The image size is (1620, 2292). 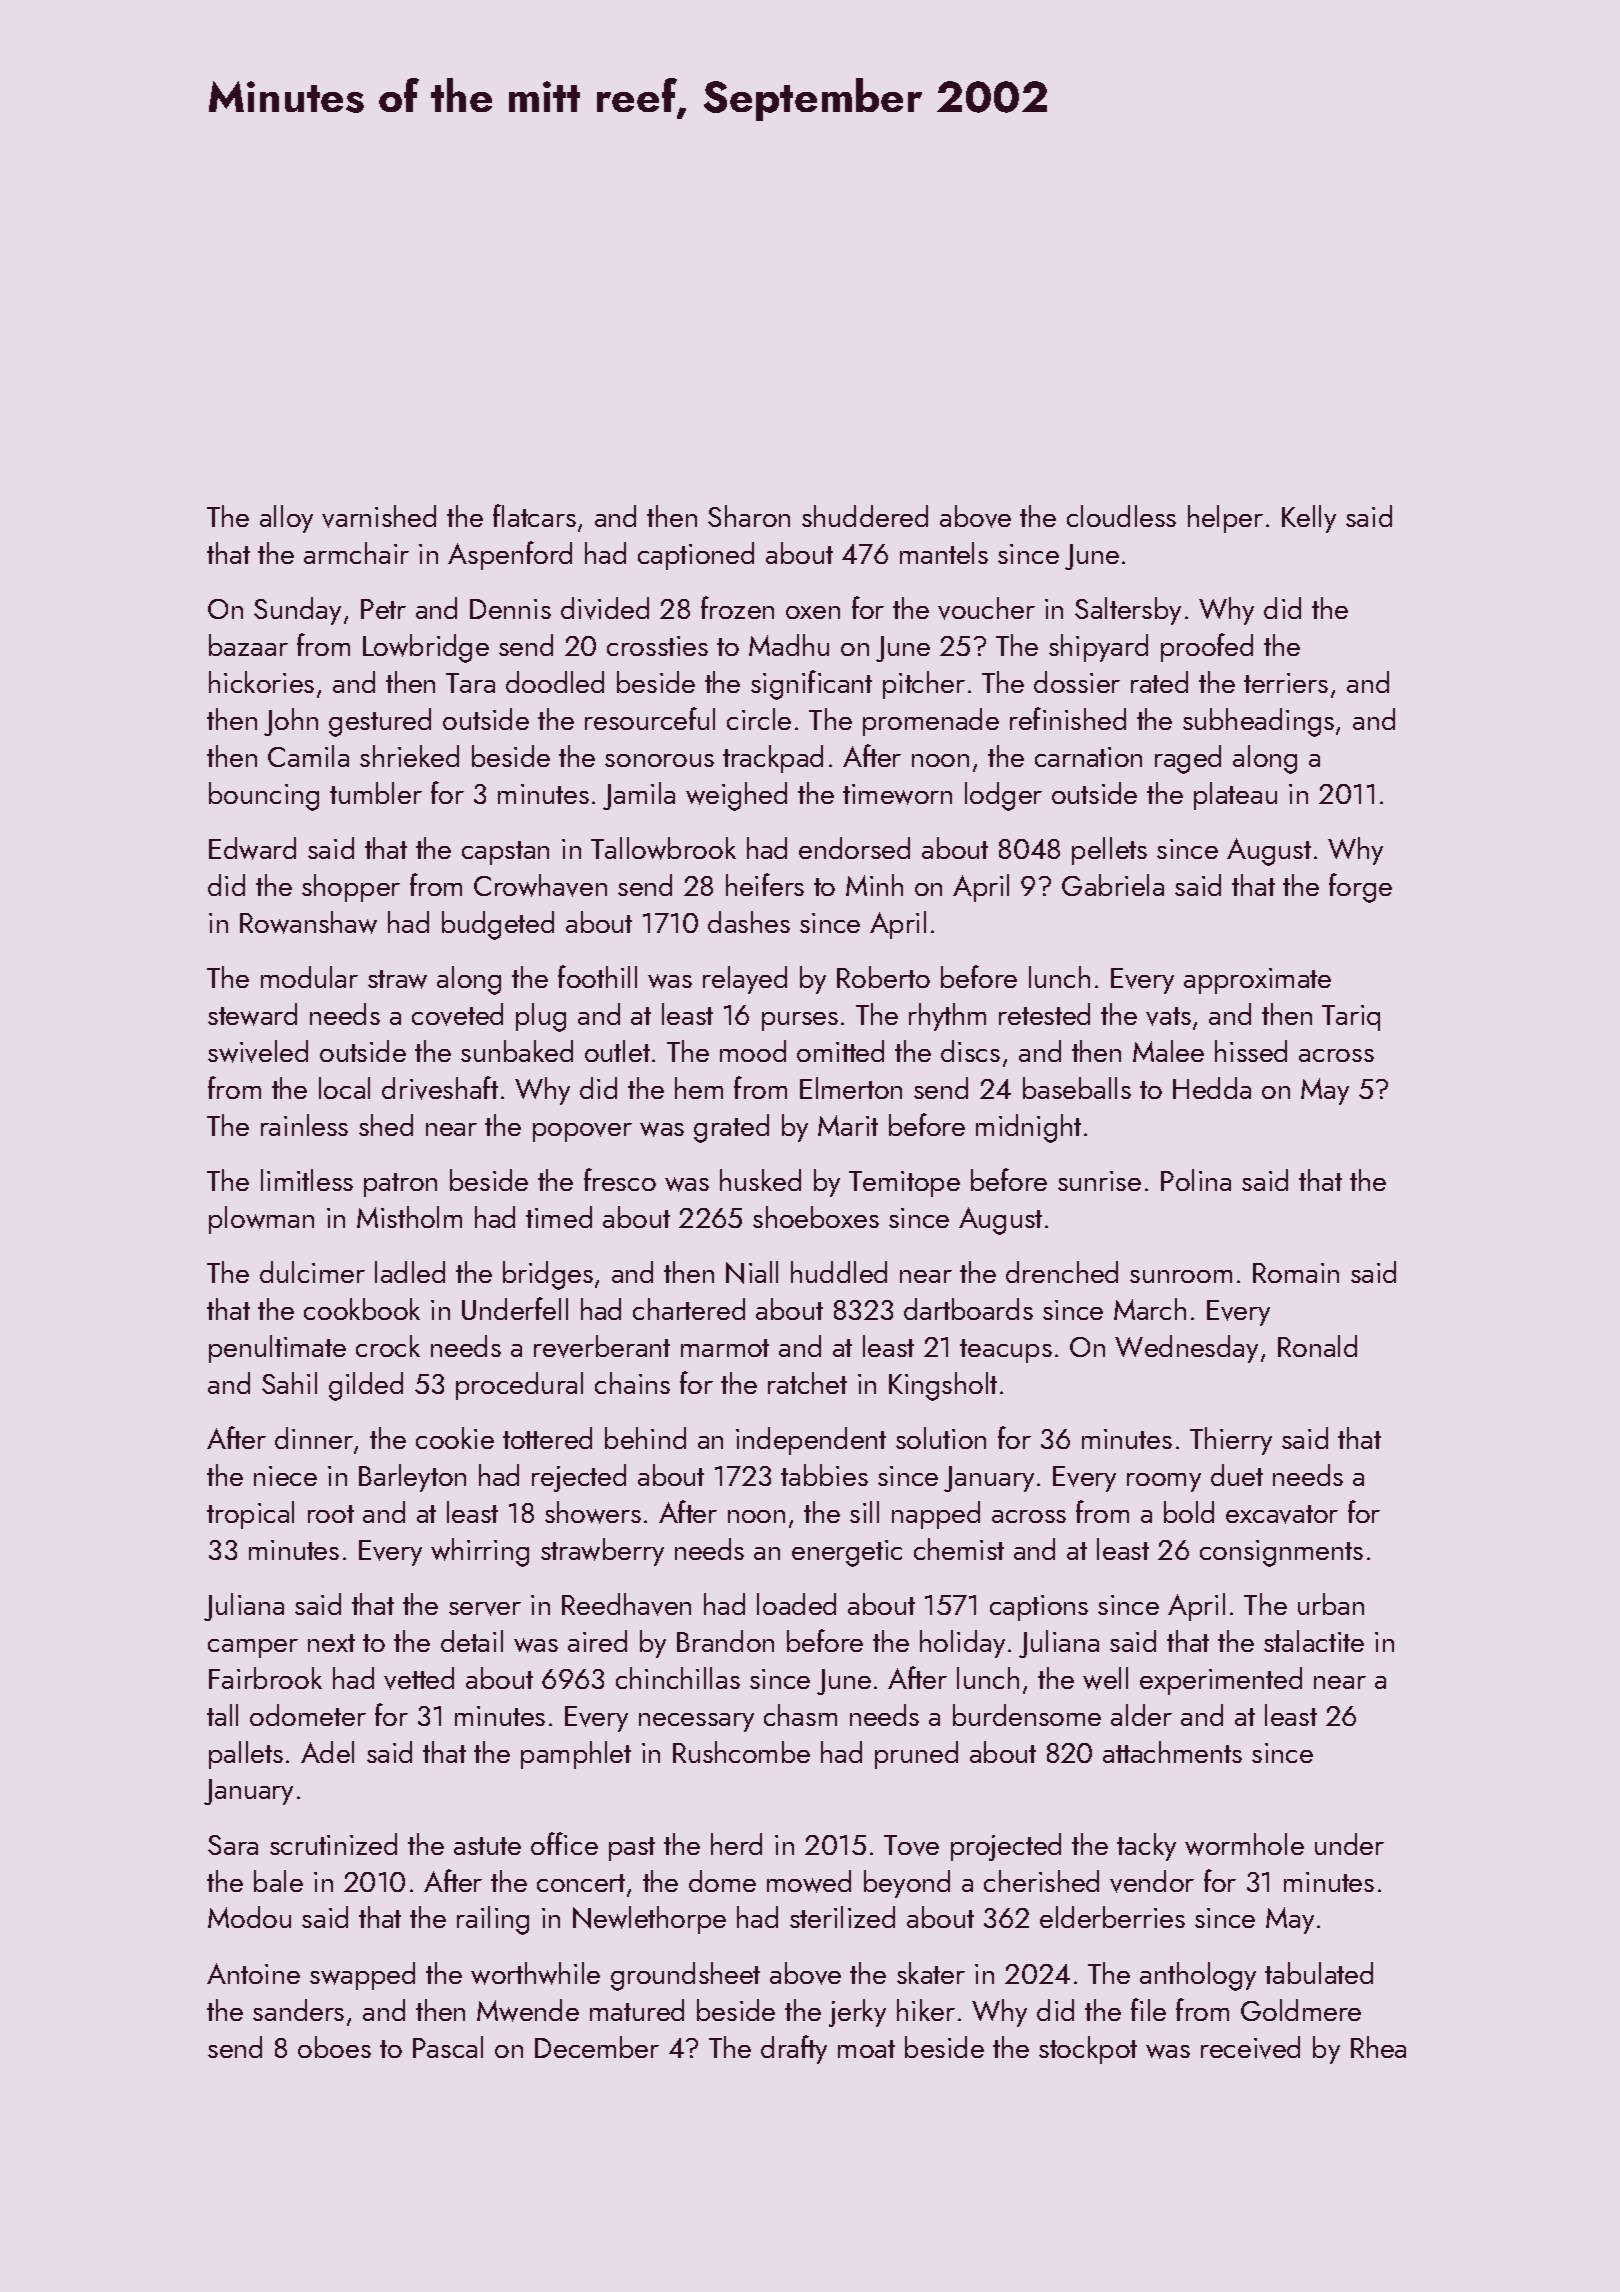 What do you see at coordinates (1296, 1273) in the image?
I see `Romain` at bounding box center [1296, 1273].
